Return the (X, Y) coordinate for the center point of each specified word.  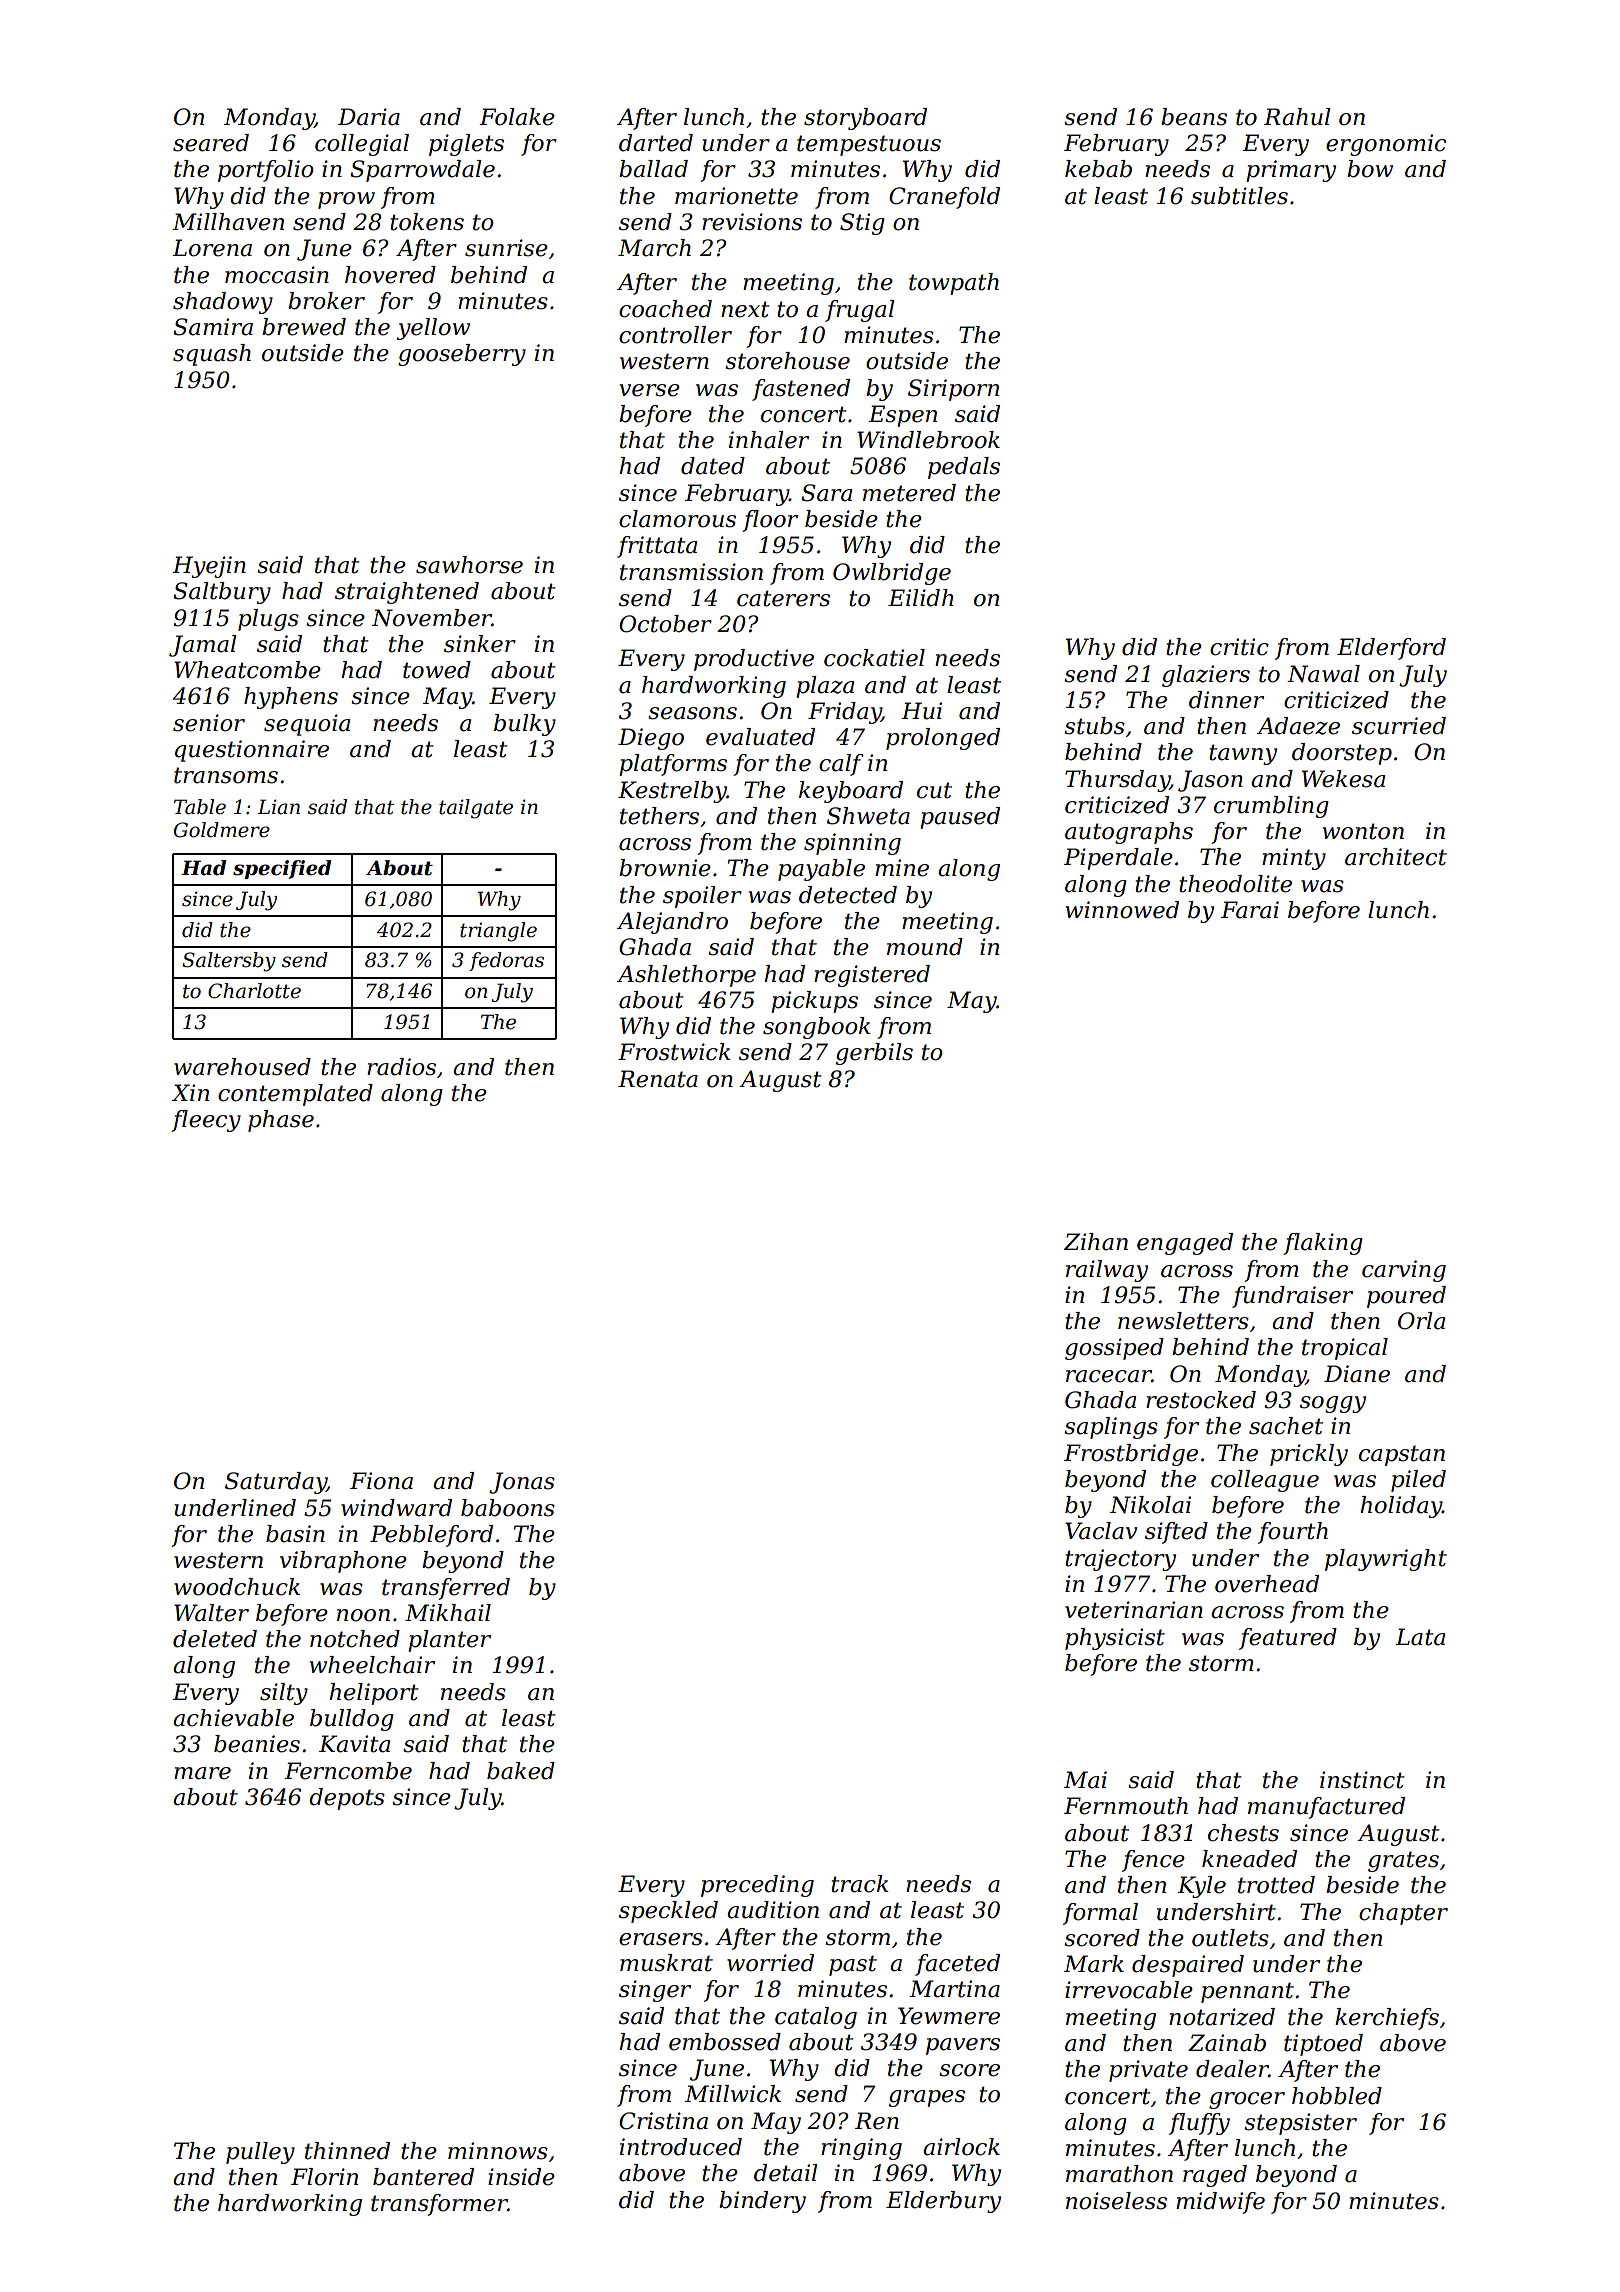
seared (211, 143)
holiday (1401, 1507)
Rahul (1297, 117)
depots (347, 1799)
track (860, 1884)
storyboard (865, 119)
